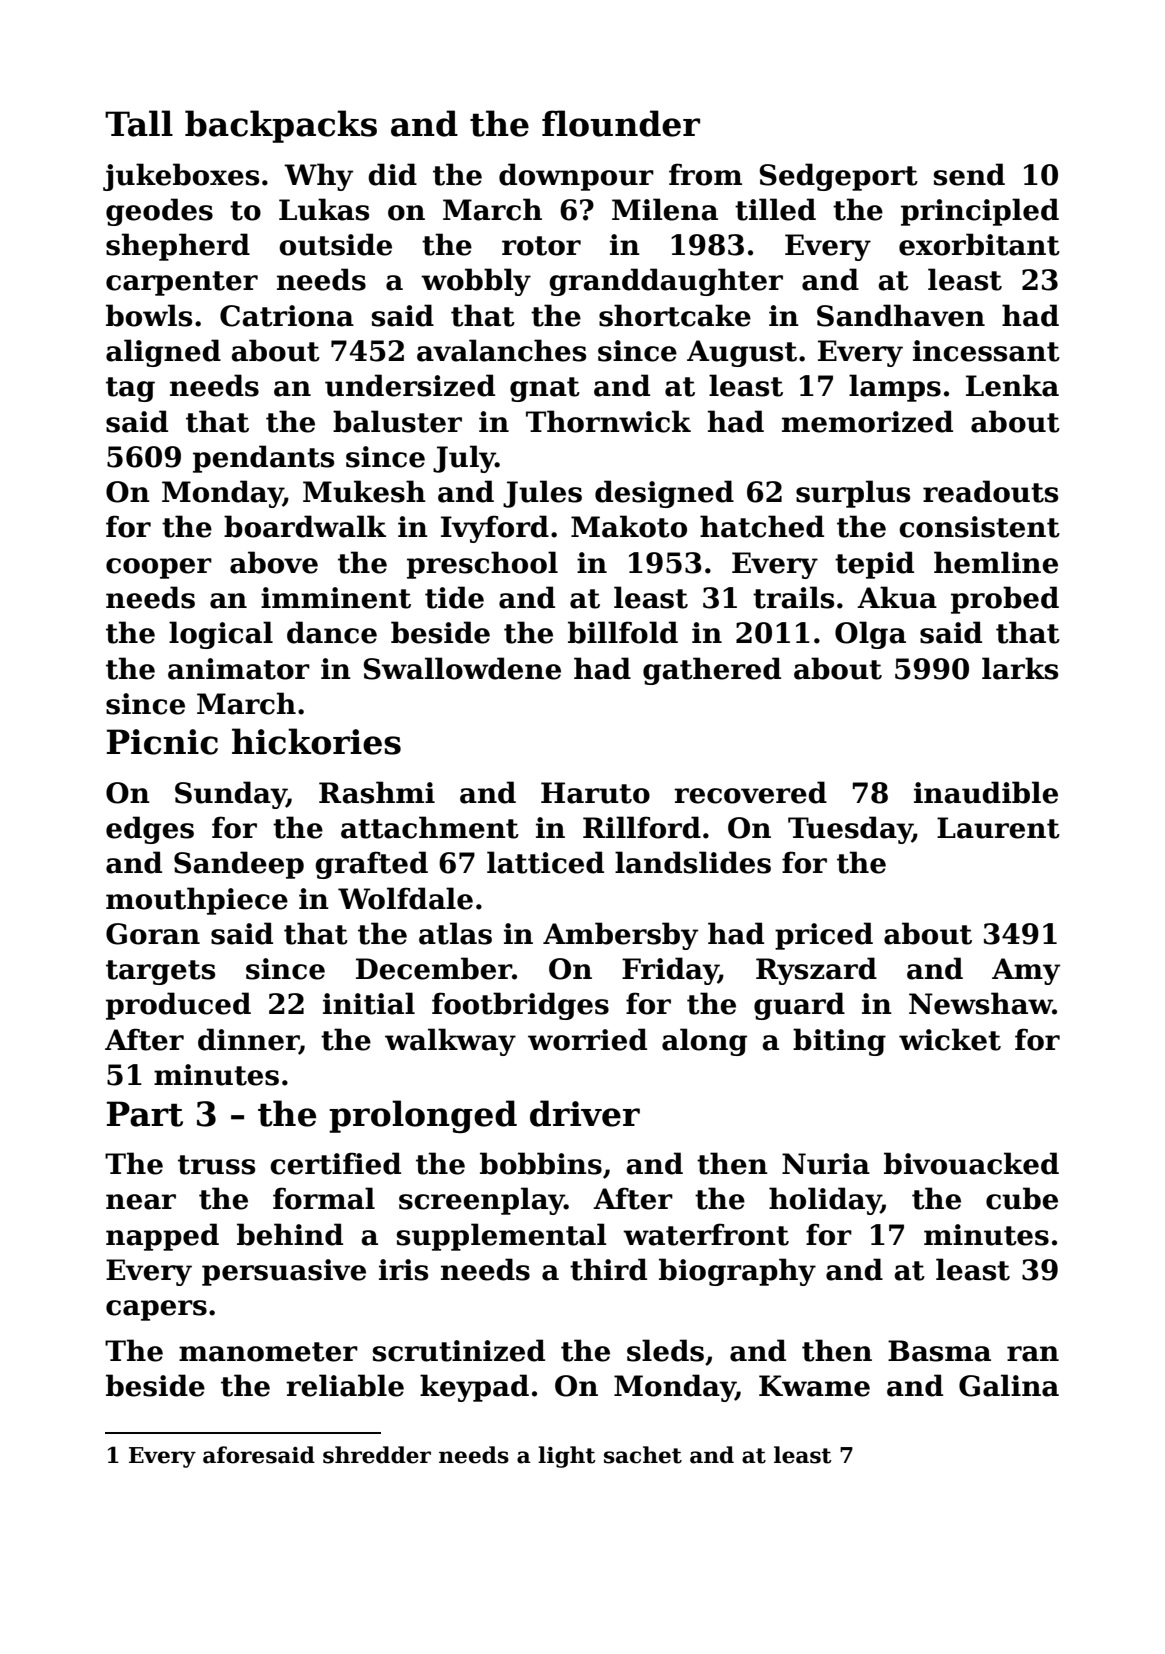  What do you see at coordinates (620, 936) in the screenshot?
I see `Ambersby` at bounding box center [620, 936].
